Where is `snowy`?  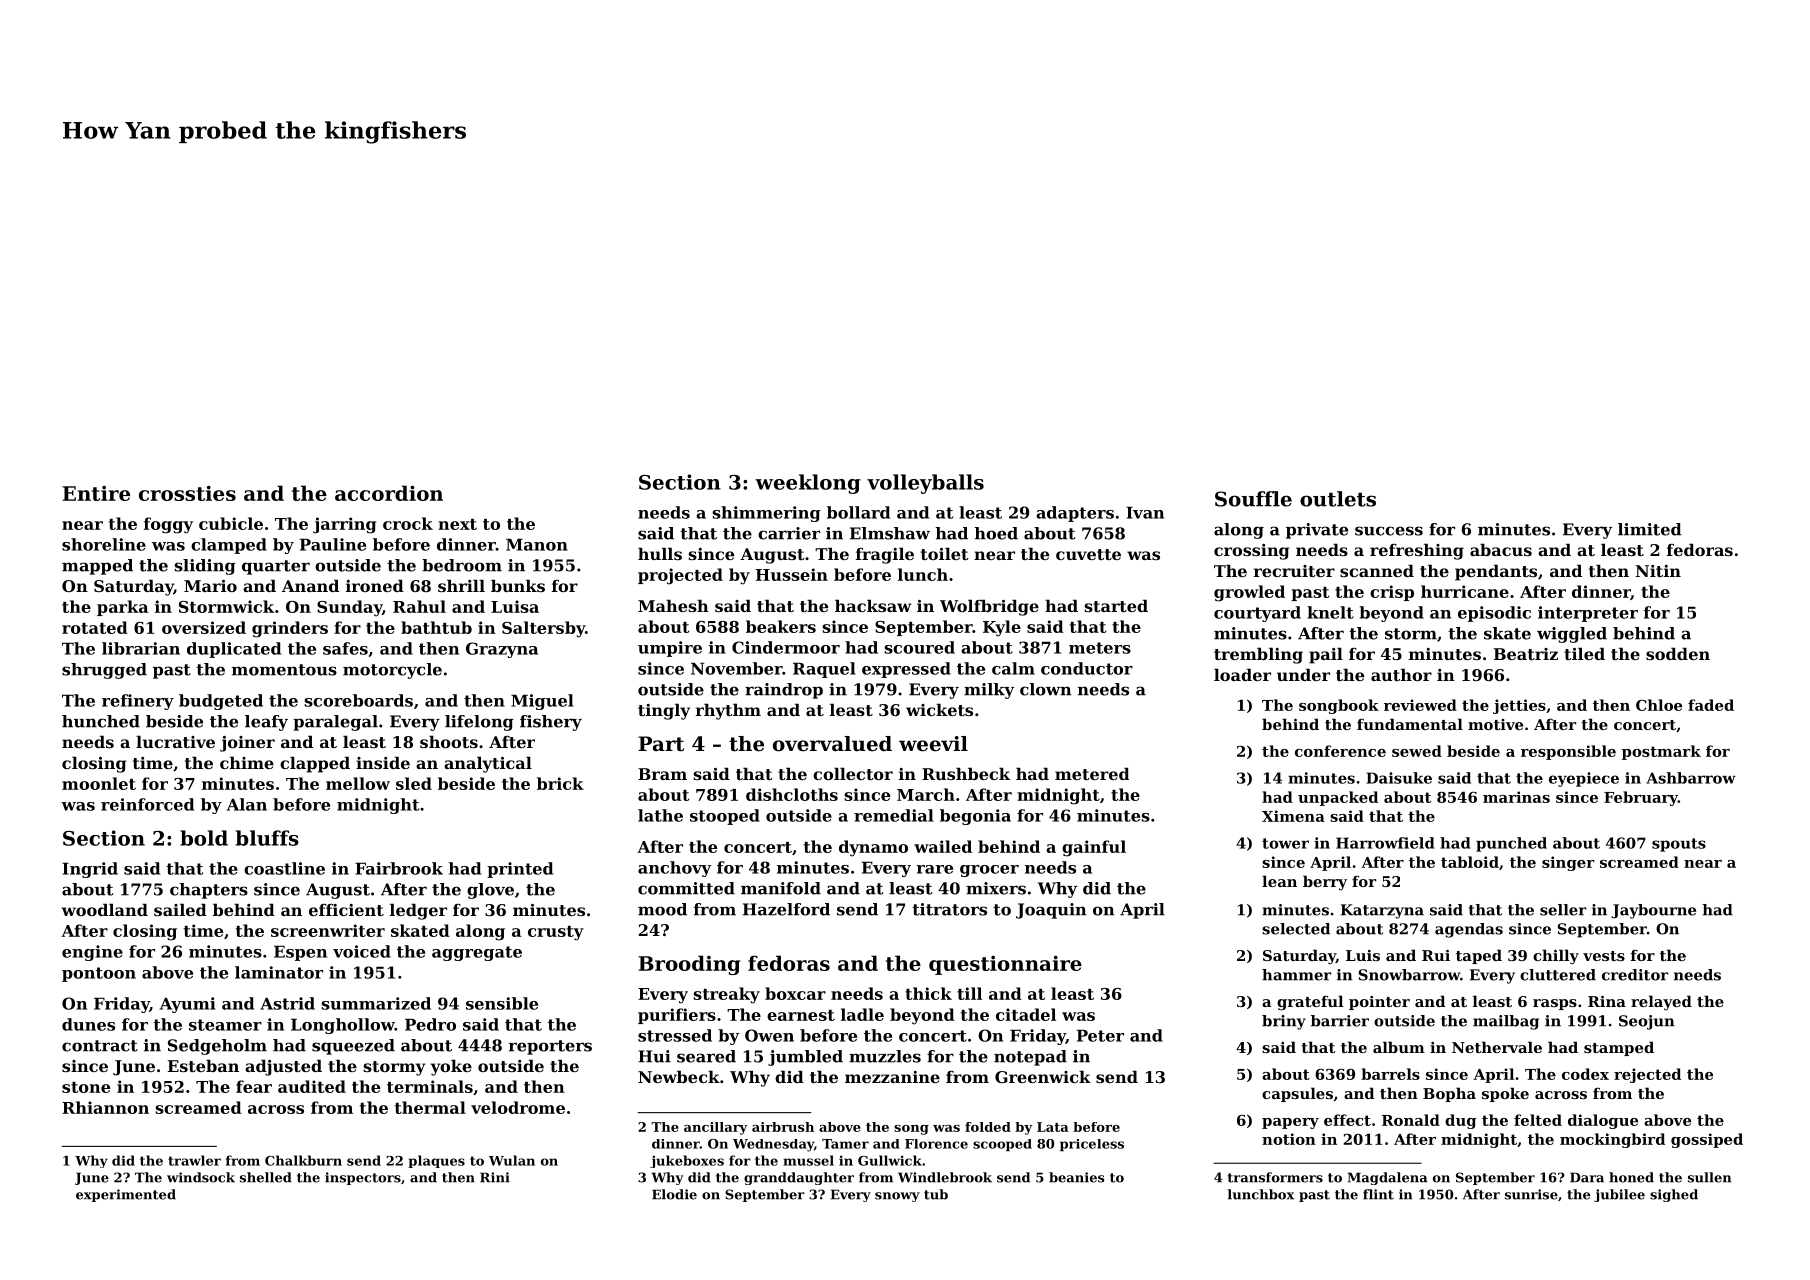 snowy is located at coordinates (897, 1197).
